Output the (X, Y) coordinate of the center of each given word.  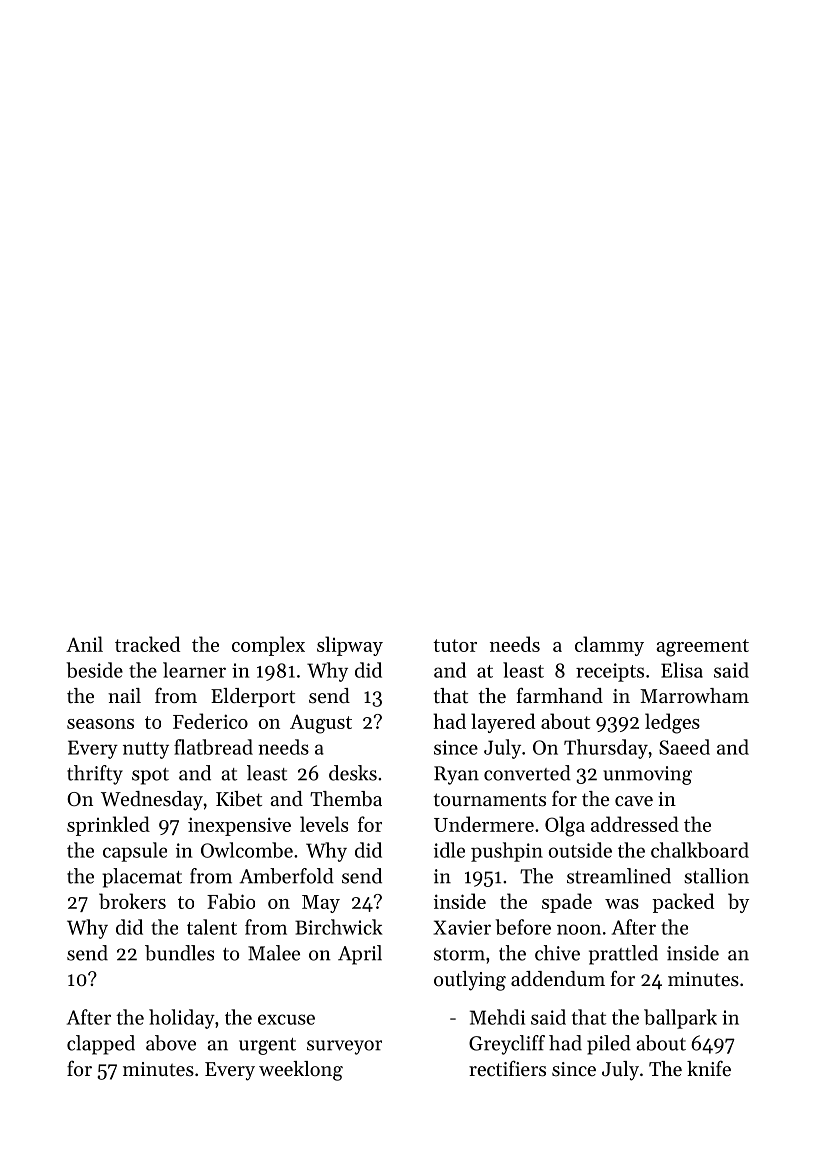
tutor (455, 645)
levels (324, 824)
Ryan (456, 775)
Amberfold (286, 876)
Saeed (684, 747)
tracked (147, 644)
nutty (146, 750)
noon (579, 929)
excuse (286, 1019)
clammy (609, 646)
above (171, 1043)
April (360, 955)
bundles (179, 953)
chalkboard (700, 850)
